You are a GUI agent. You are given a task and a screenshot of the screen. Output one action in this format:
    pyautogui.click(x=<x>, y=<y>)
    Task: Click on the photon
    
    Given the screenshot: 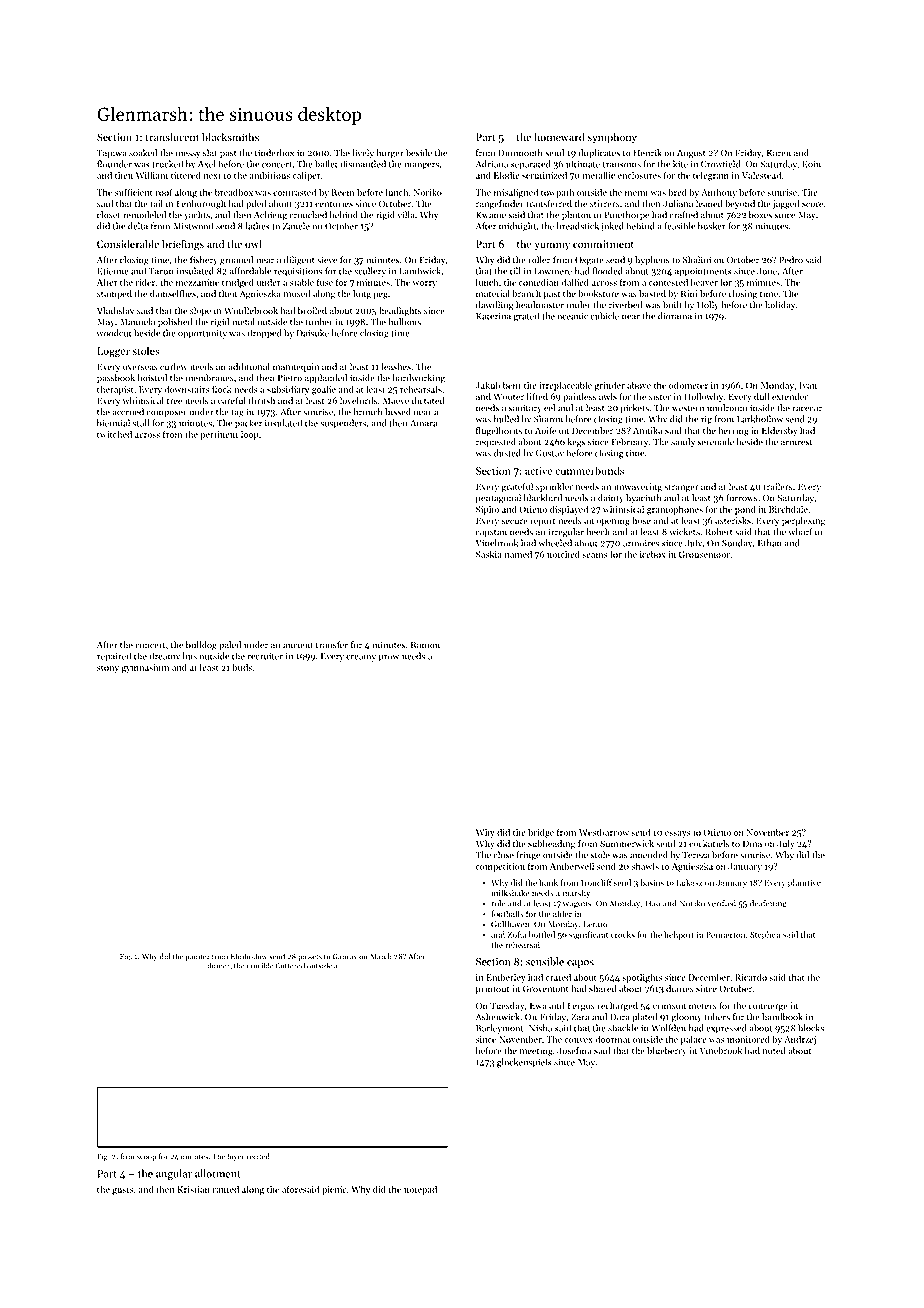 What is the action you would take?
    pyautogui.click(x=576, y=216)
